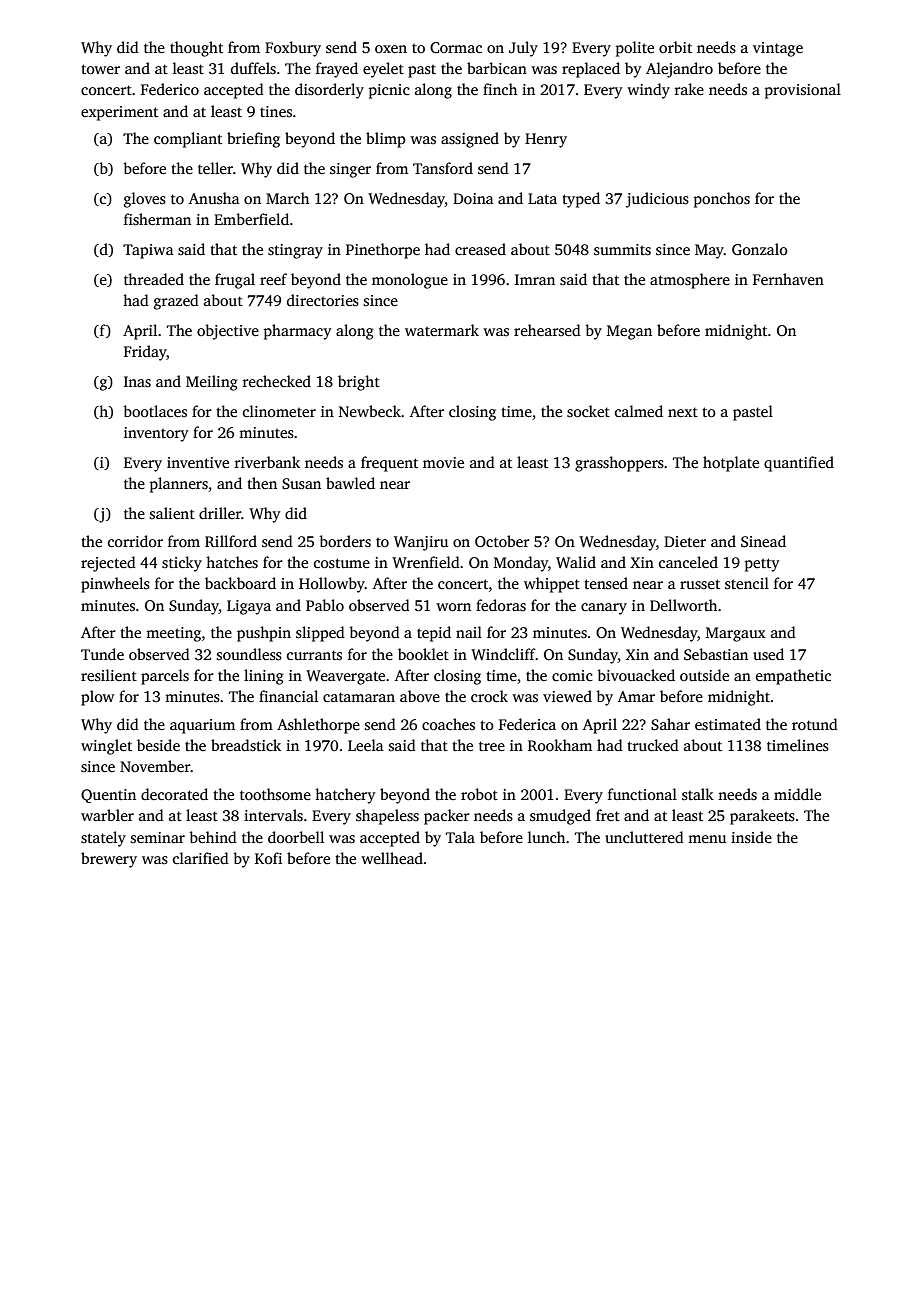  Describe the element at coordinates (788, 279) in the screenshot. I see `Fernhaven` at that location.
